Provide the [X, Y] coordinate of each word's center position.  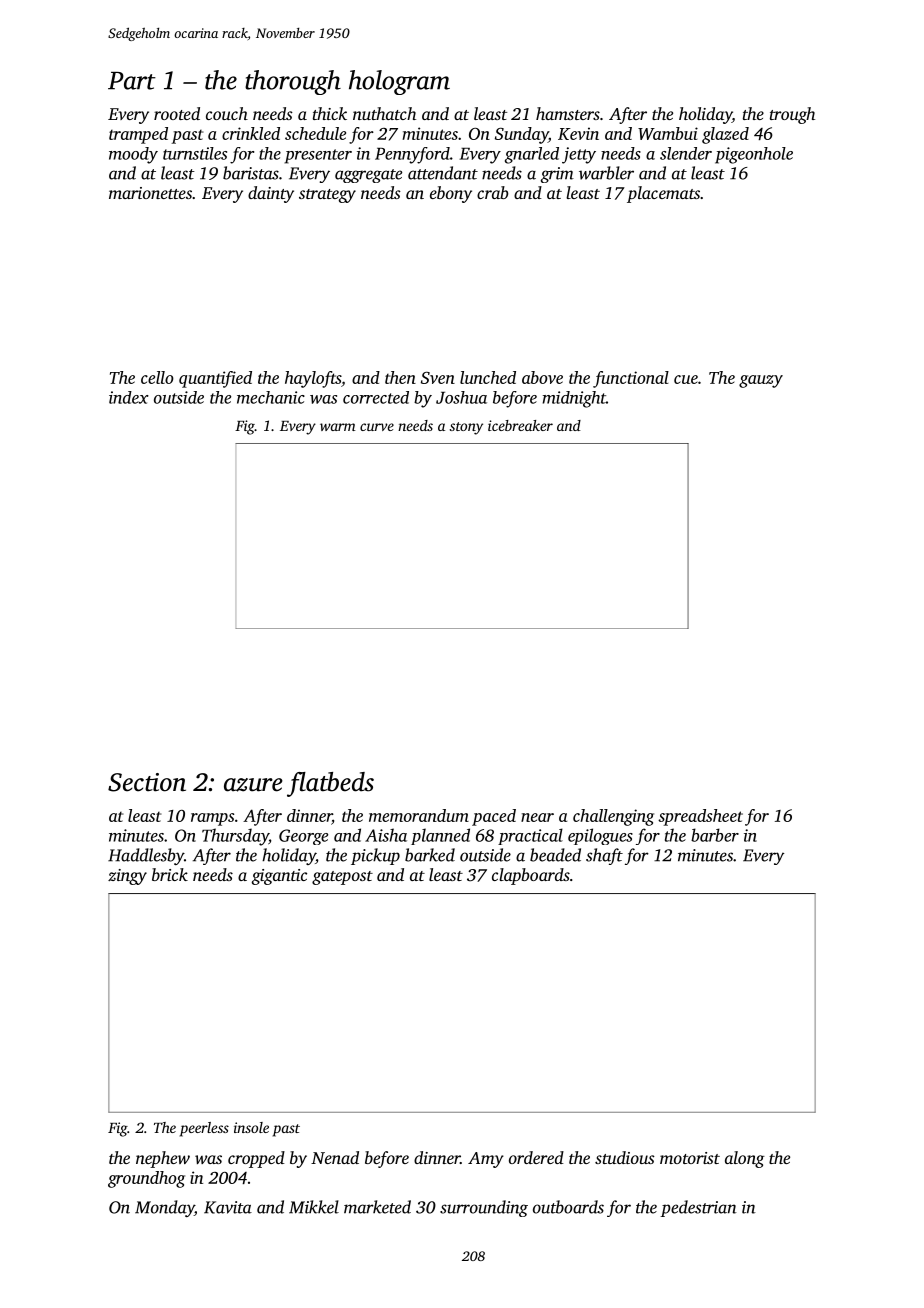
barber [715, 835]
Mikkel [314, 1207]
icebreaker [520, 425]
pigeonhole [754, 155]
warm [338, 427]
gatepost [342, 878]
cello [157, 377]
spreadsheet [700, 817]
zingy [127, 877]
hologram [399, 82]
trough [792, 115]
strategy [327, 196]
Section [147, 782]
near [537, 817]
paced [494, 817]
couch [227, 113]
